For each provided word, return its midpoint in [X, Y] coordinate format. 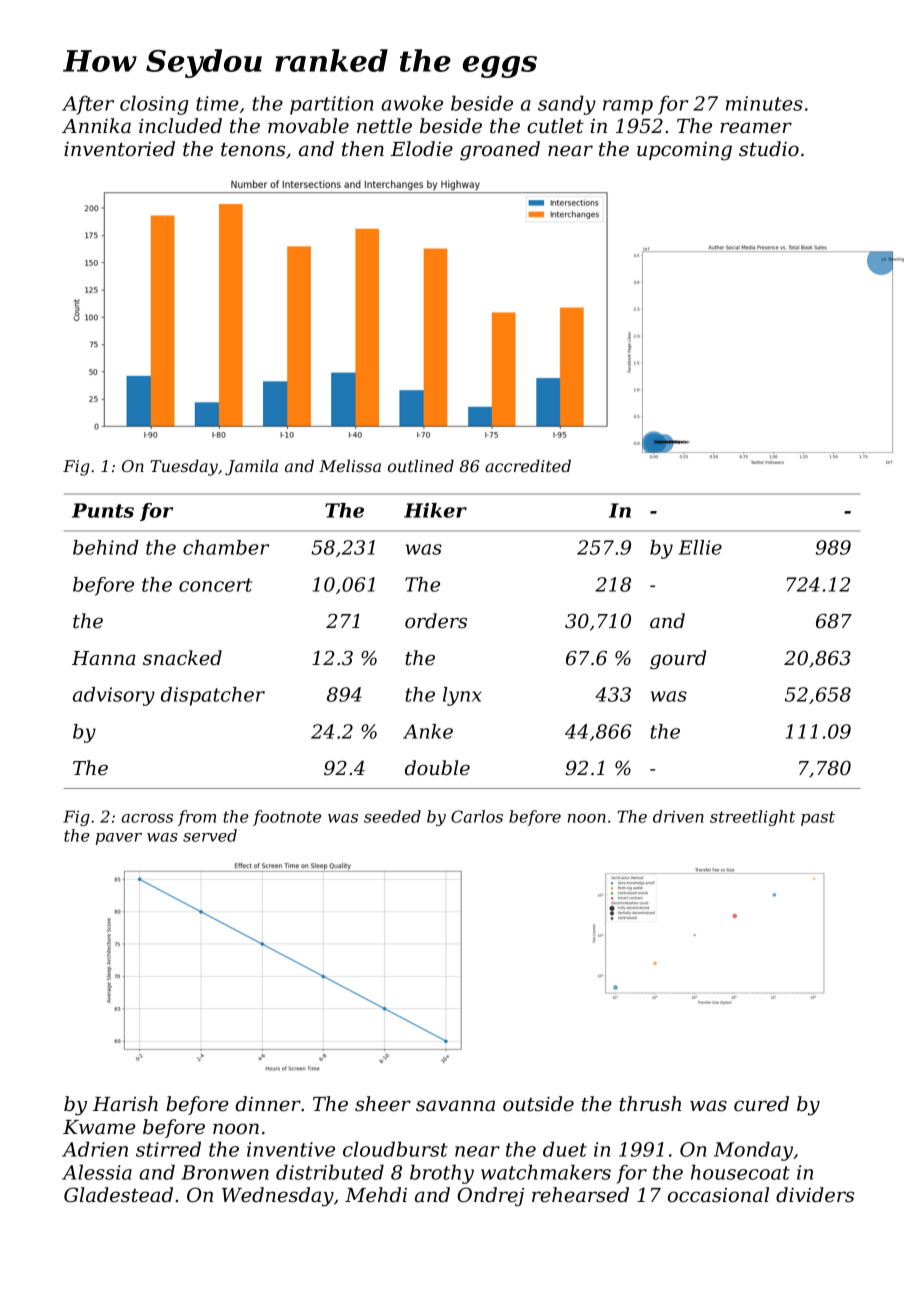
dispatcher [213, 696]
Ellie [700, 547]
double [437, 768]
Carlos [477, 816]
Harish [125, 1104]
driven [678, 816]
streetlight [752, 818]
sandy [567, 105]
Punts [103, 510]
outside [538, 1104]
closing [154, 105]
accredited [528, 465]
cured [761, 1104]
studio [769, 149]
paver [119, 839]
